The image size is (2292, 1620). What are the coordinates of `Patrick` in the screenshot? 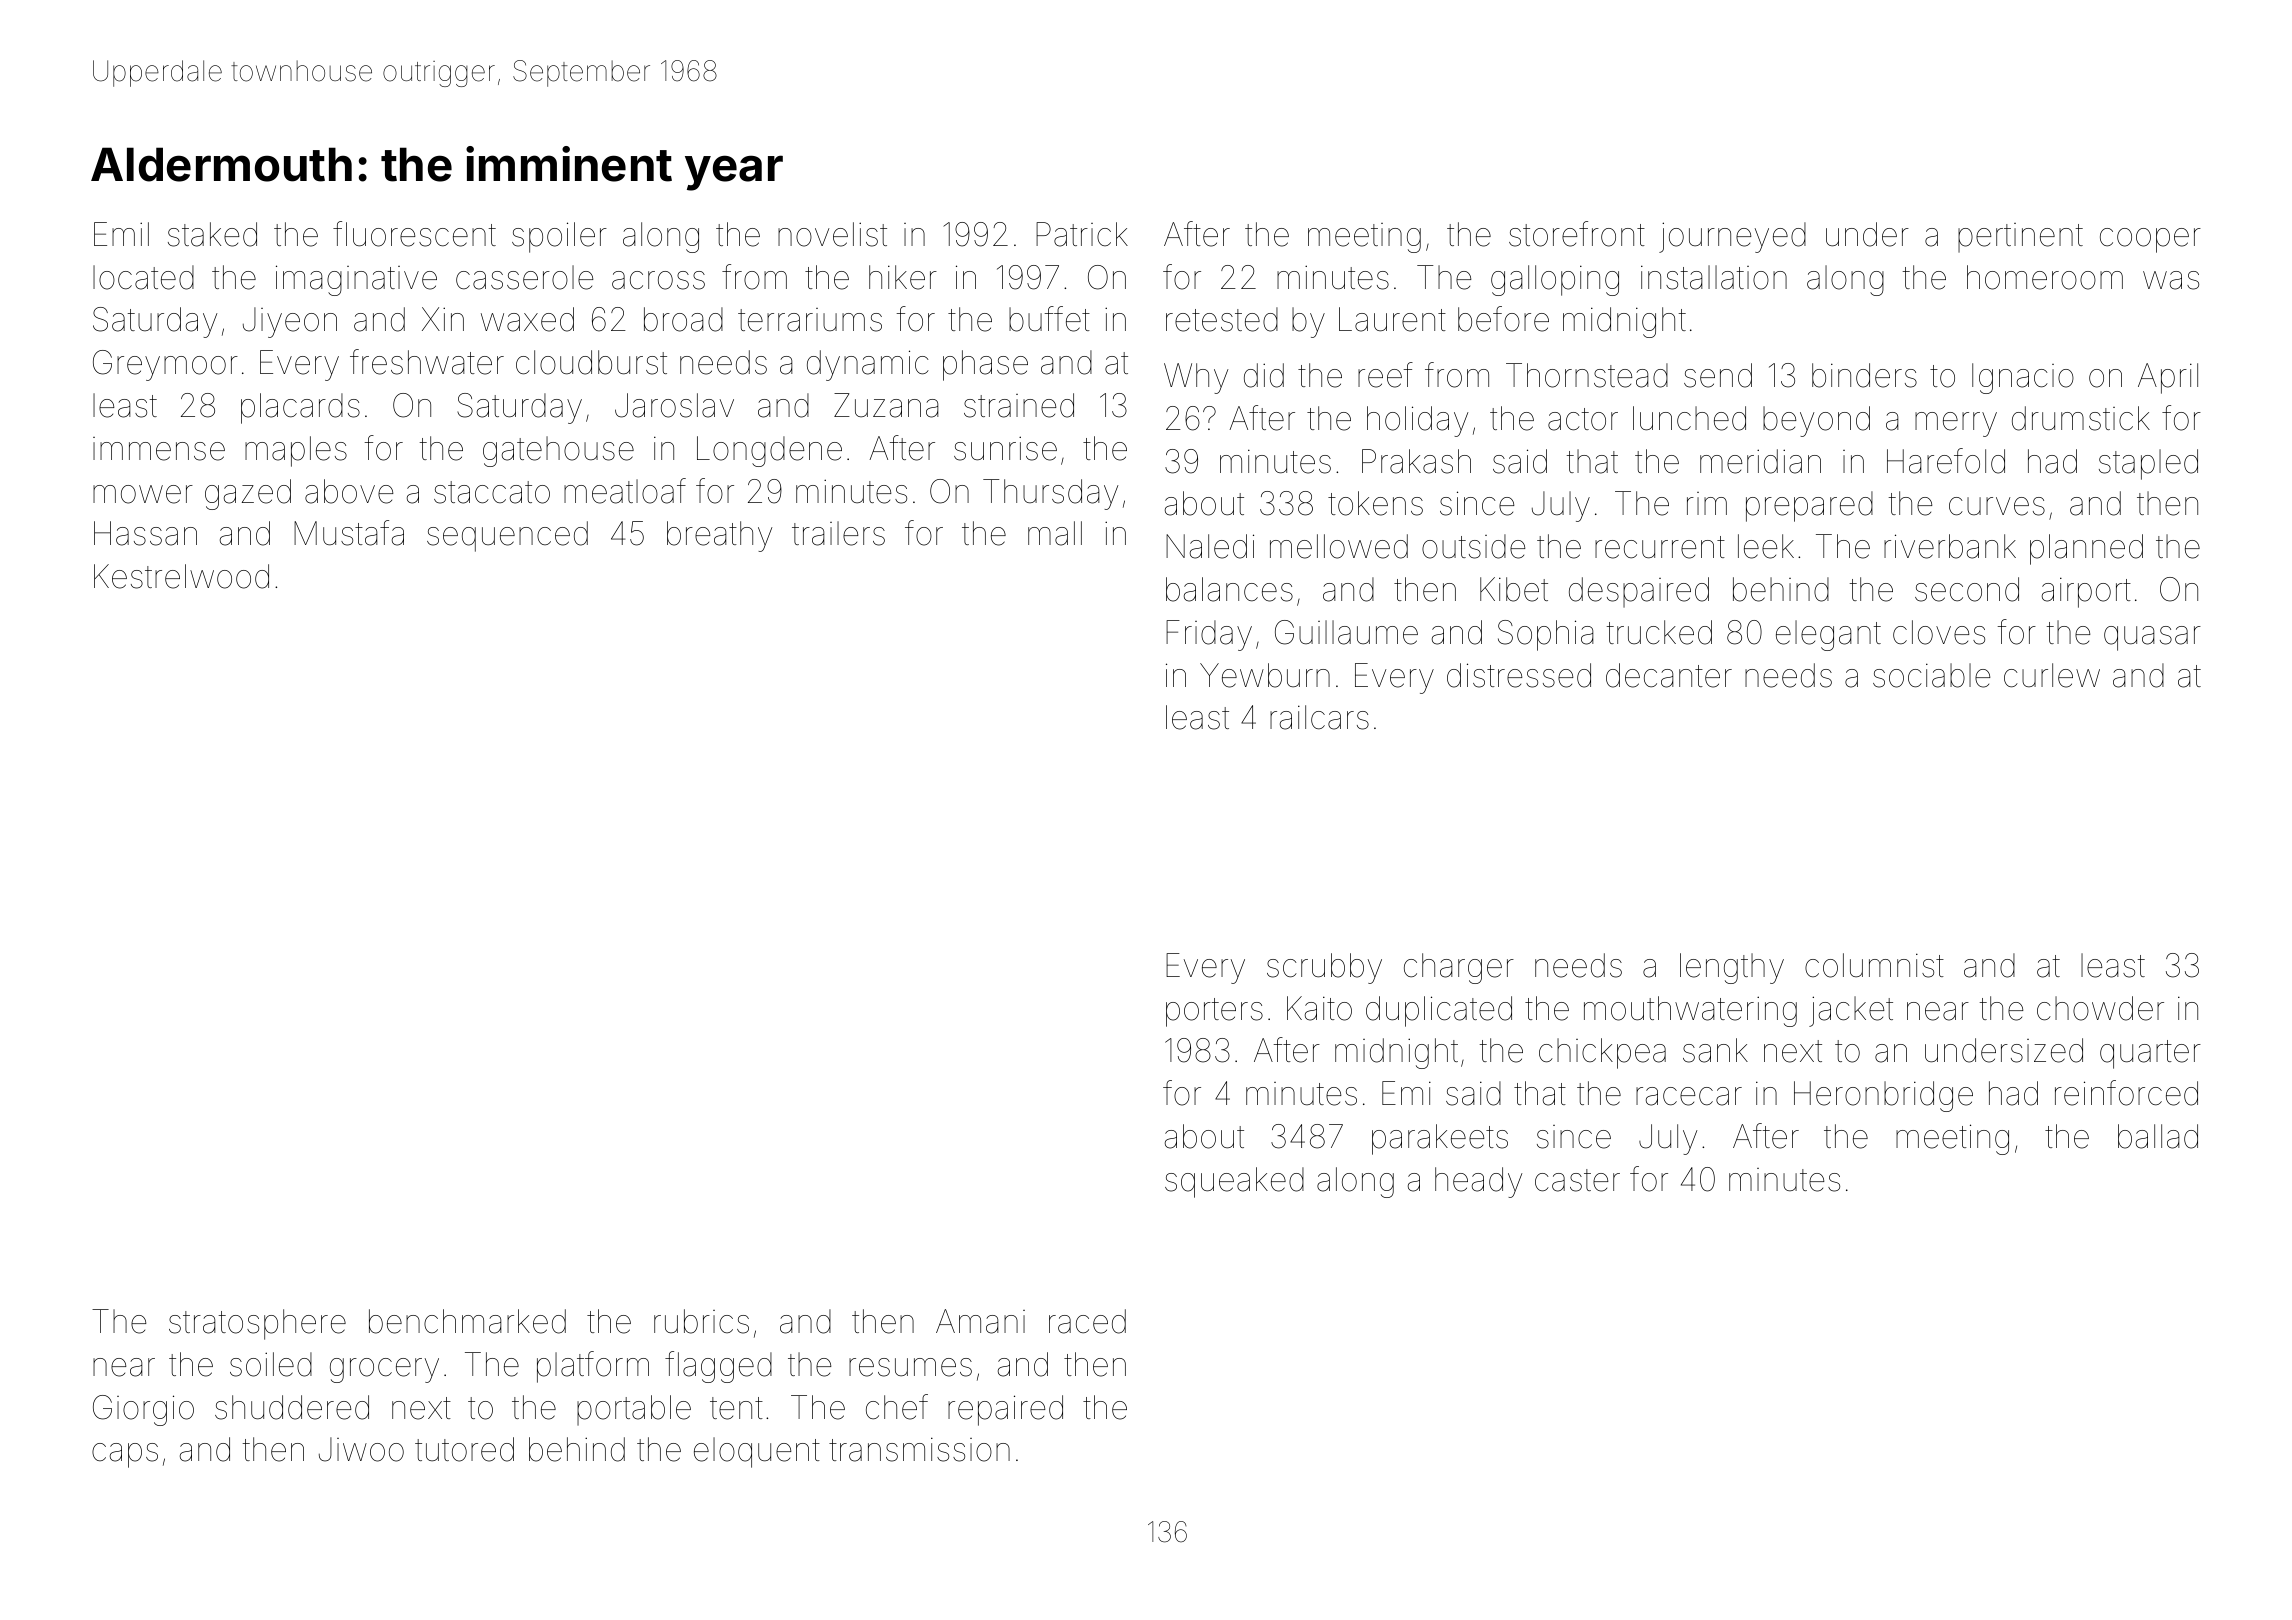 It's located at (1082, 234).
